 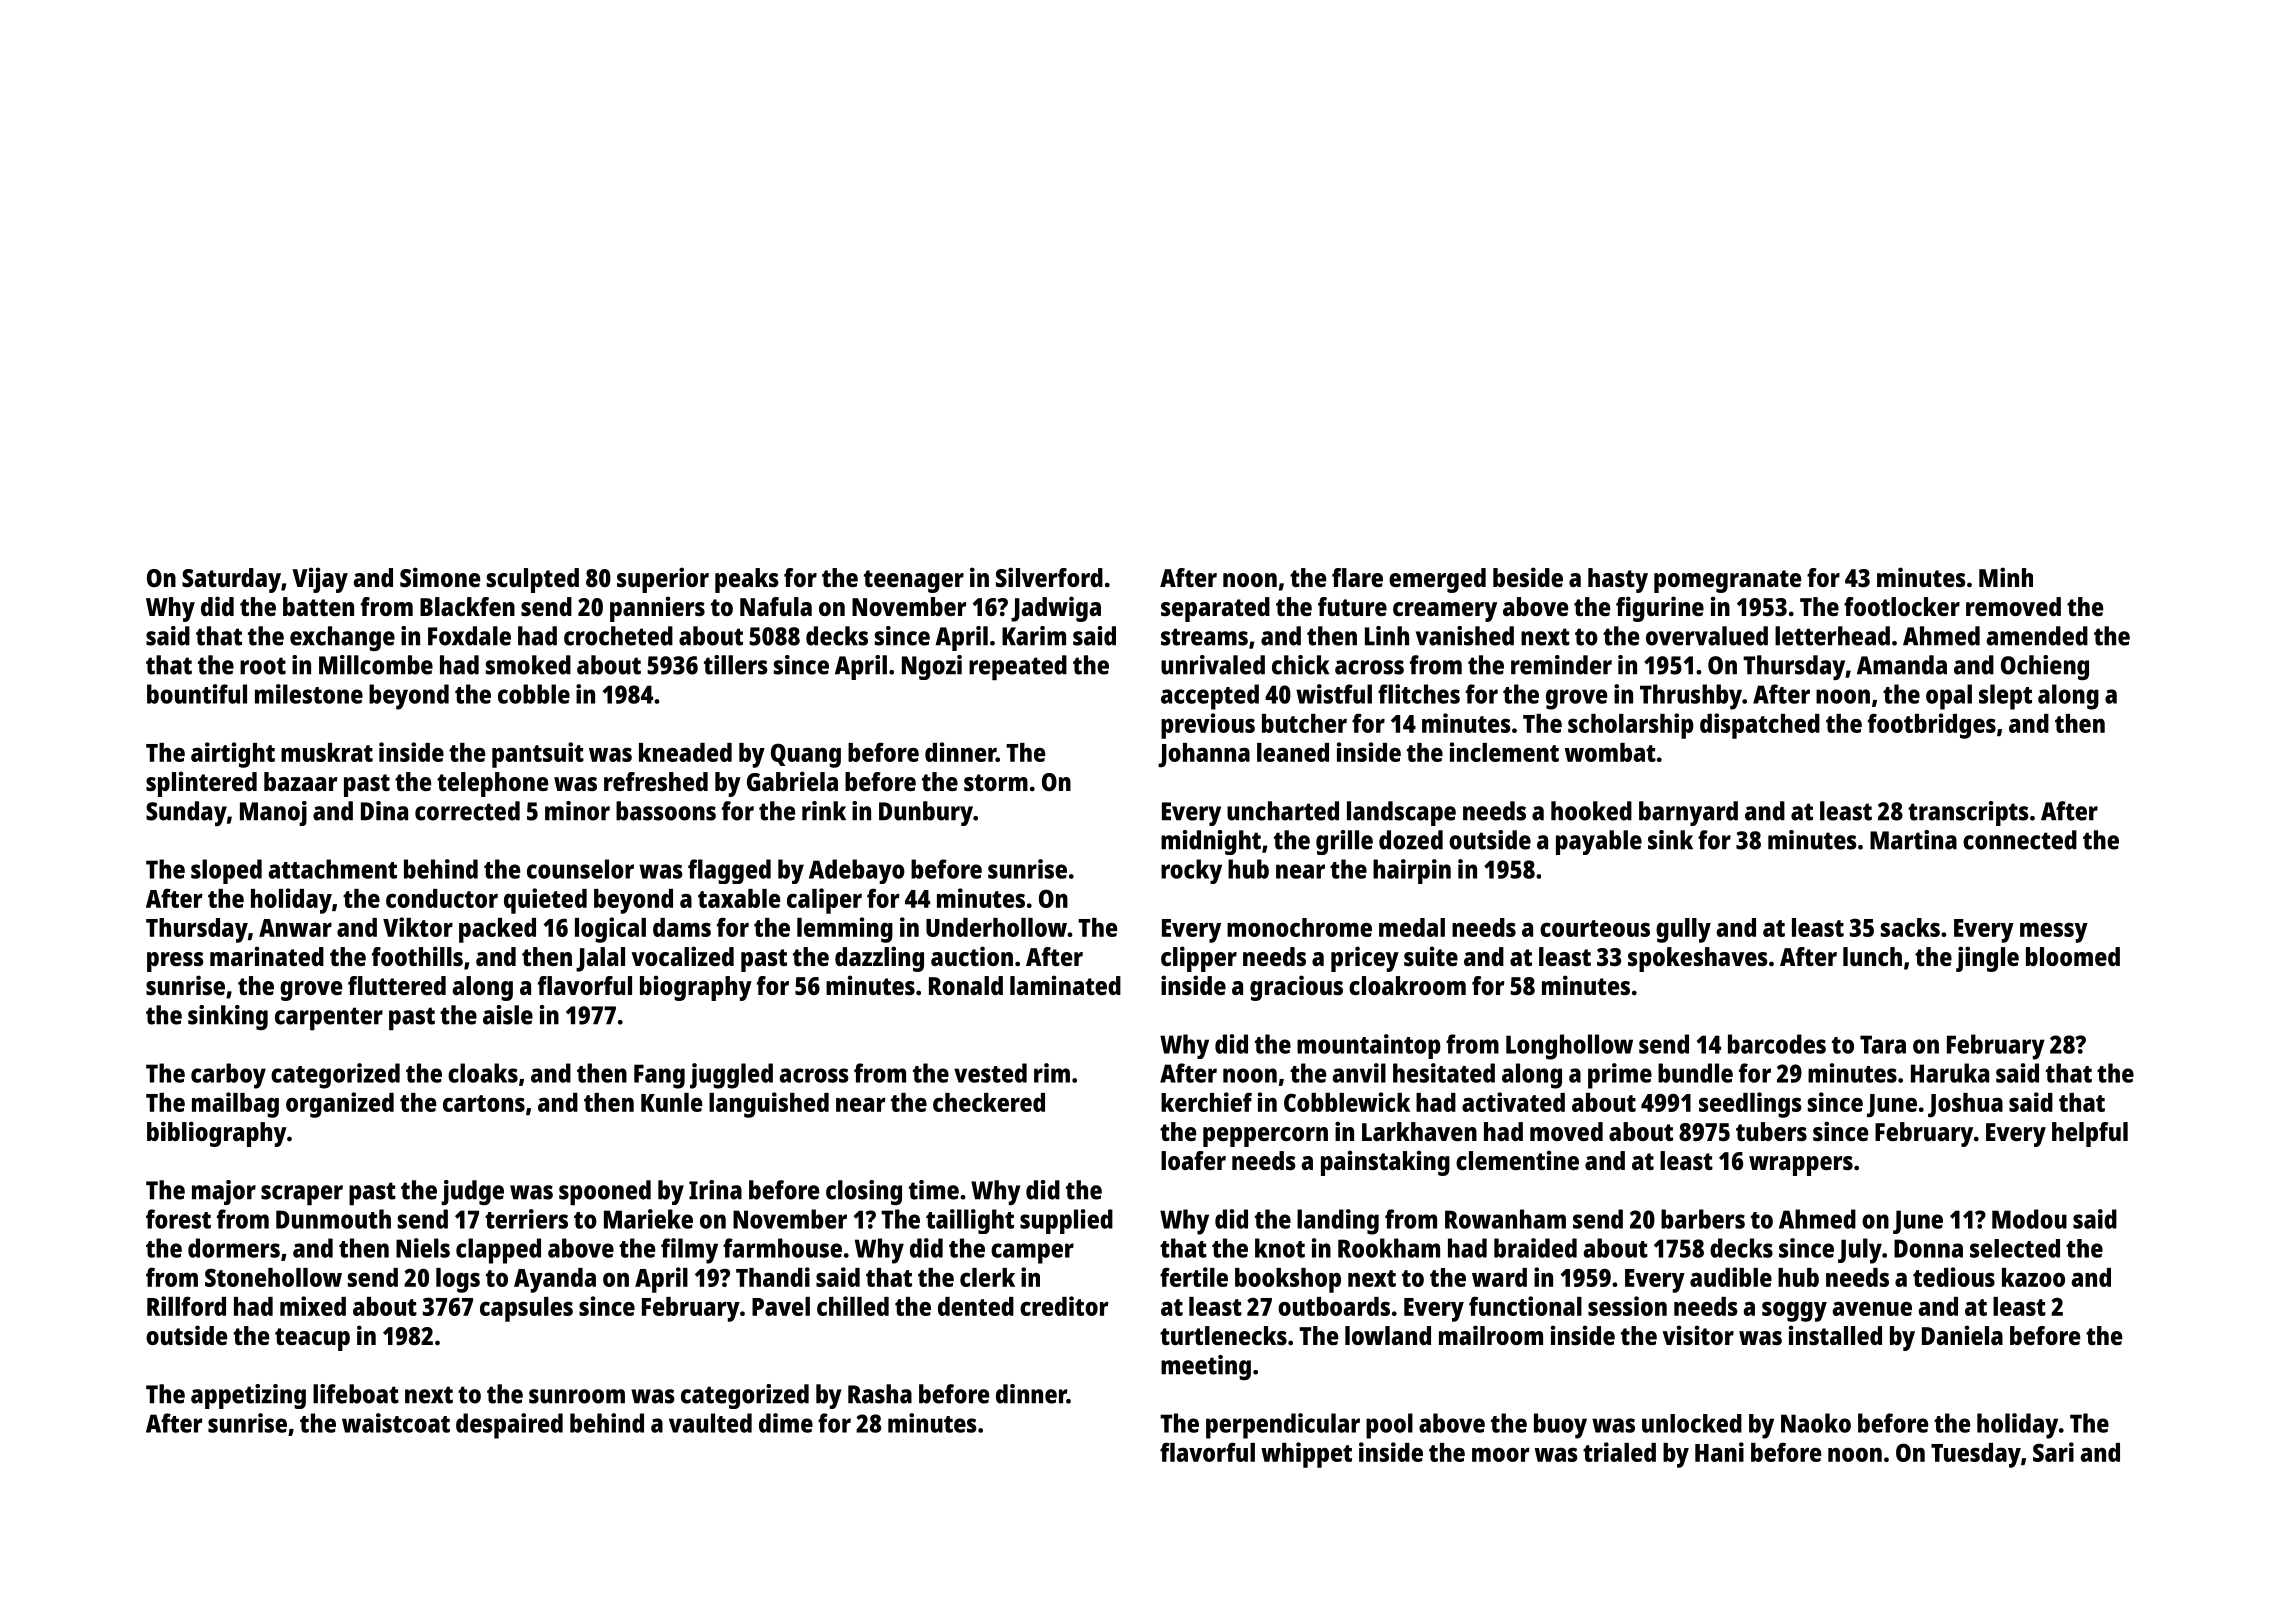 What do you see at coordinates (1049, 577) in the page?
I see `Silverford` at bounding box center [1049, 577].
